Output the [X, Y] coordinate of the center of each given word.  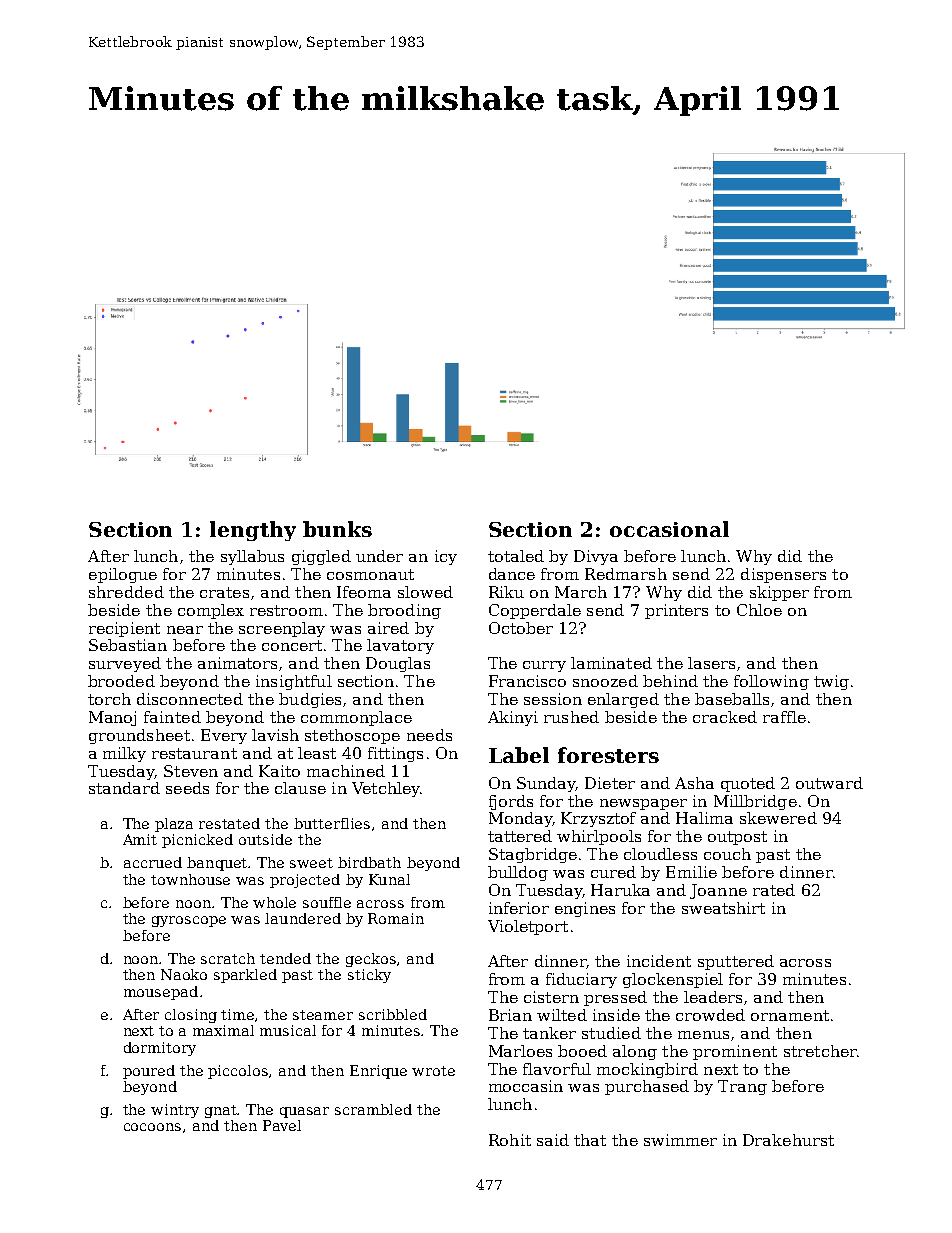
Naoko [184, 974]
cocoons [152, 1127]
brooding [404, 611]
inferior [519, 908]
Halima [704, 818]
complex [211, 611]
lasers [711, 663]
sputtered [736, 962]
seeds [187, 788]
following [771, 682]
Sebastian [128, 645]
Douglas [398, 664]
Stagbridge [533, 855]
